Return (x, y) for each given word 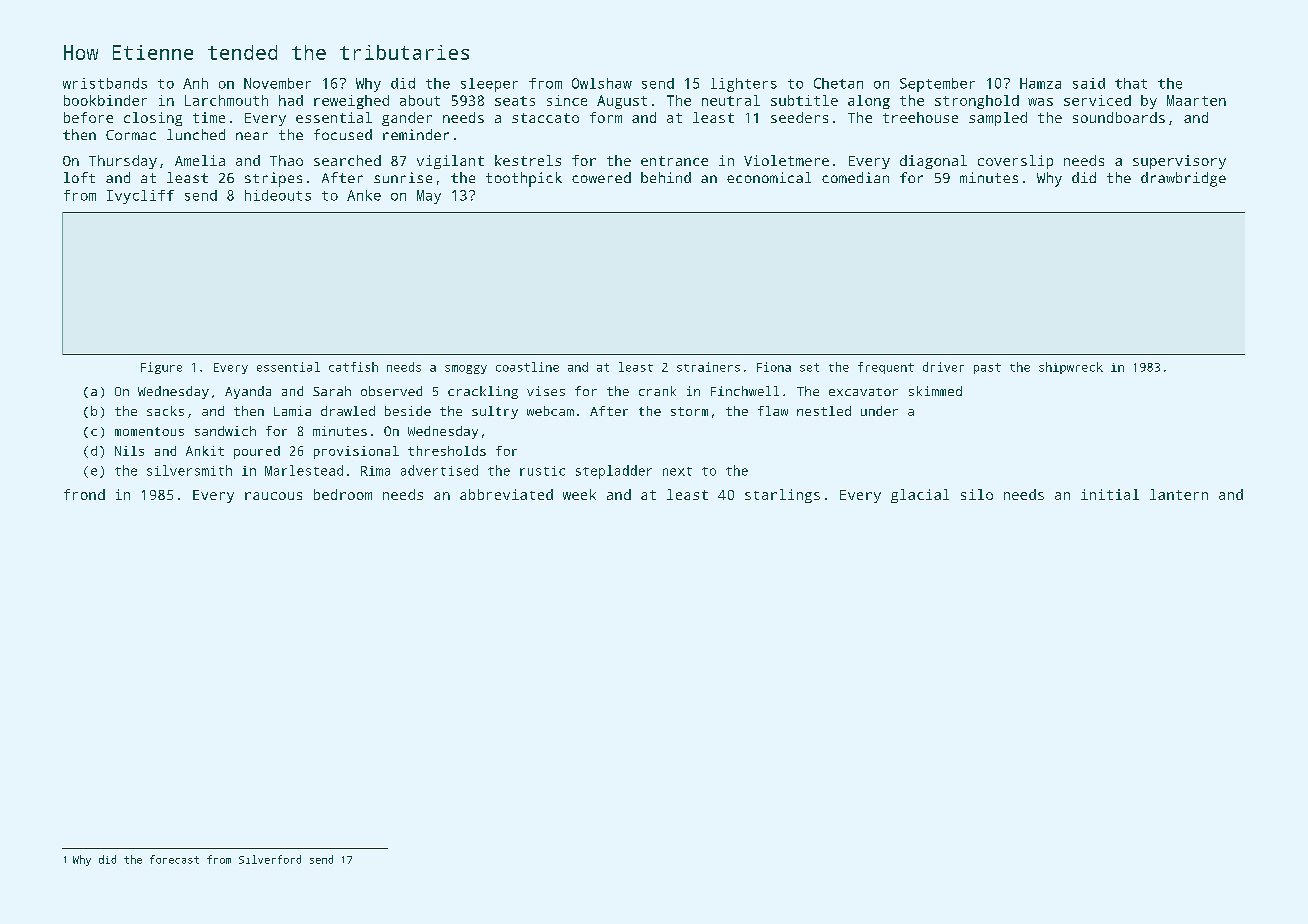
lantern (1179, 494)
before (88, 117)
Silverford (270, 859)
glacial (920, 496)
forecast (174, 859)
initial (1110, 494)
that (1131, 83)
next (677, 471)
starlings (782, 496)
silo (977, 494)
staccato (545, 118)
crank (657, 391)
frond (84, 494)
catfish (353, 367)
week (579, 494)
